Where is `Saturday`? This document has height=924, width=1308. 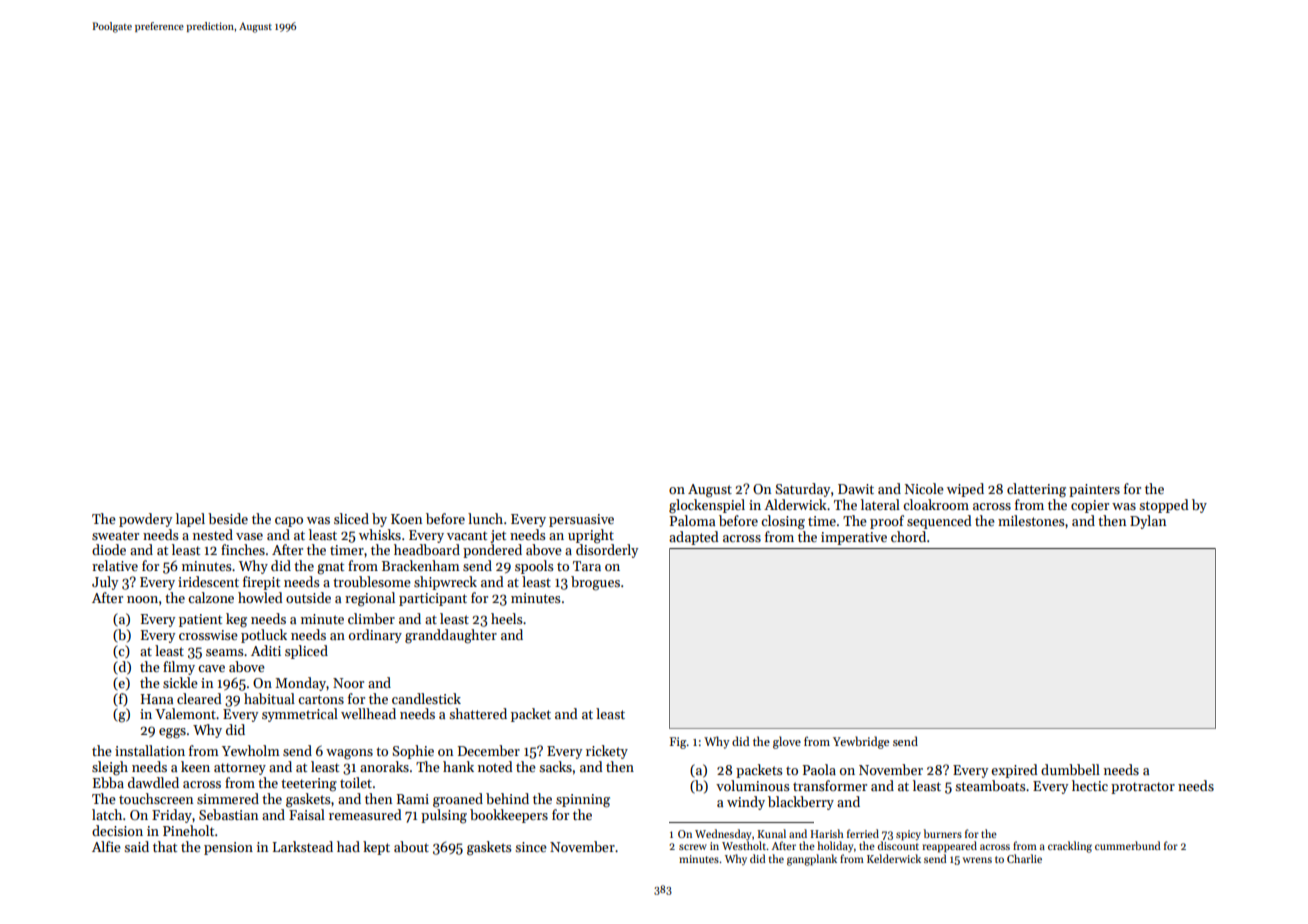
Saturday is located at coordinates (802, 490).
